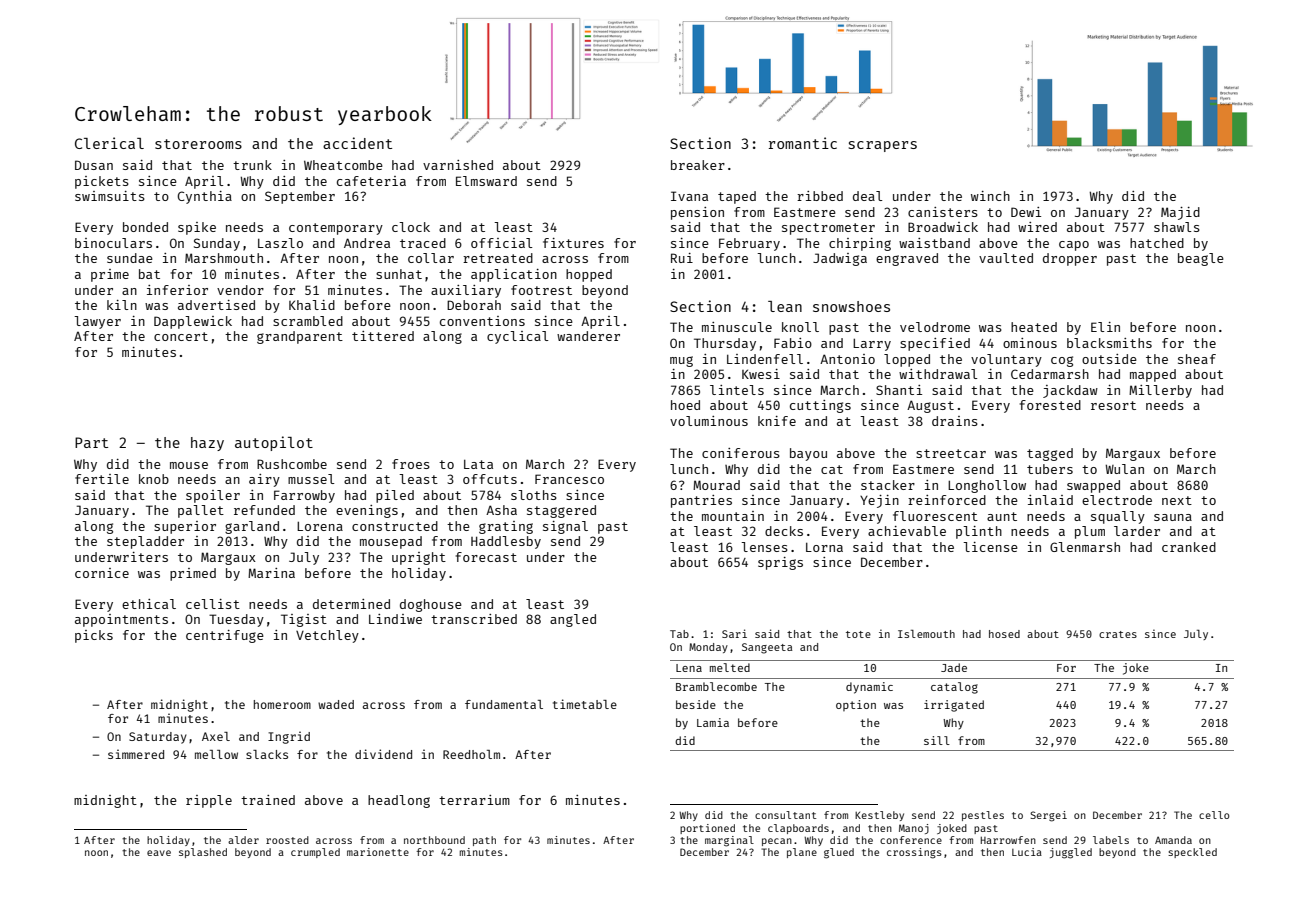  Describe the element at coordinates (954, 706) in the image. I see `irrigated` at that location.
